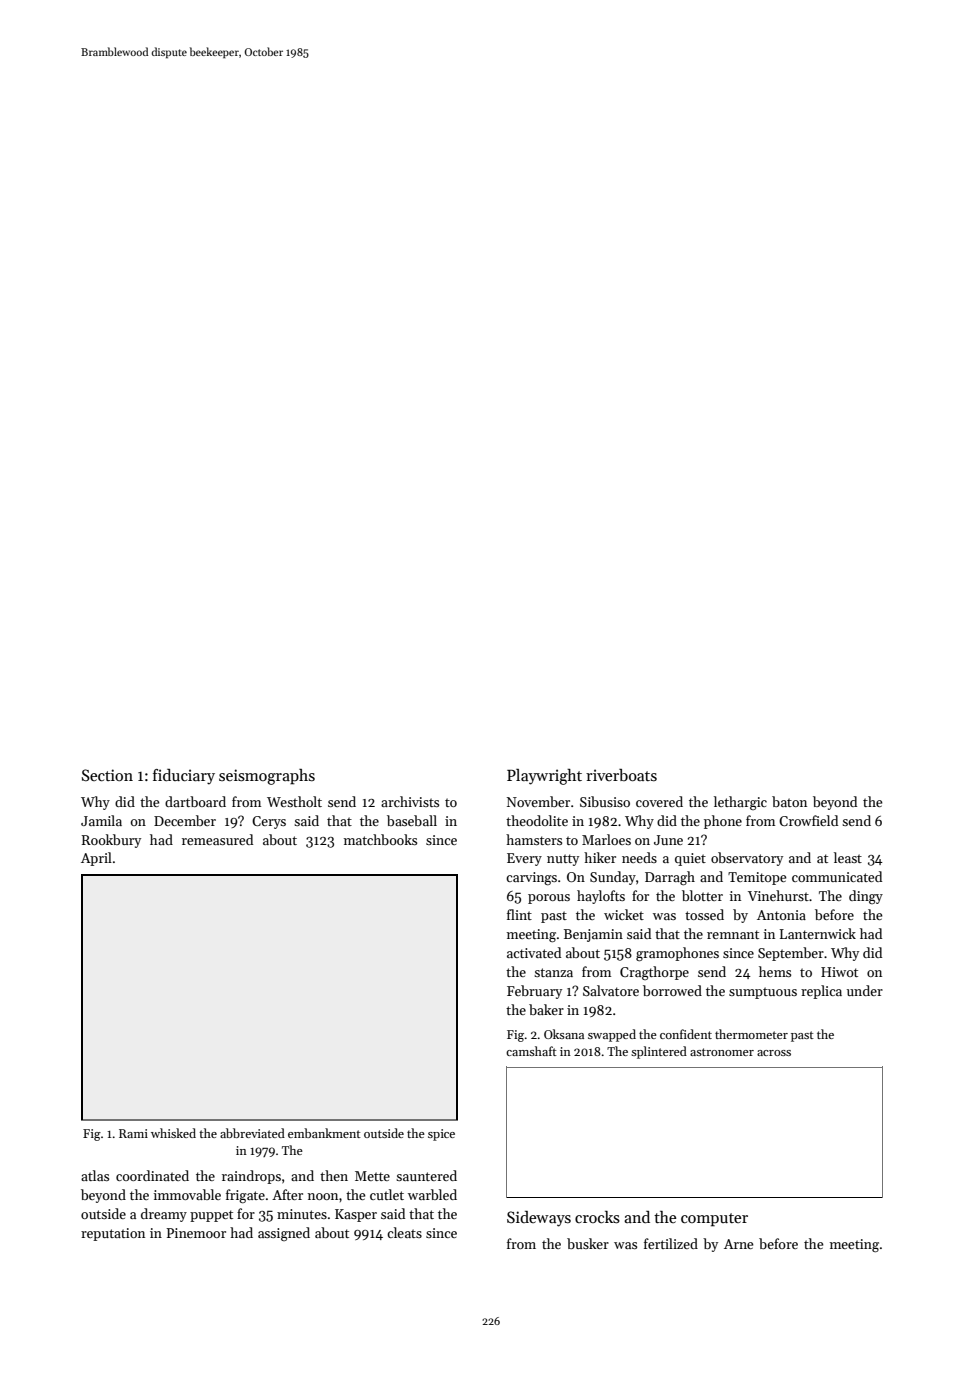 The width and height of the screenshot is (964, 1397). I want to click on fiduciary, so click(184, 777).
